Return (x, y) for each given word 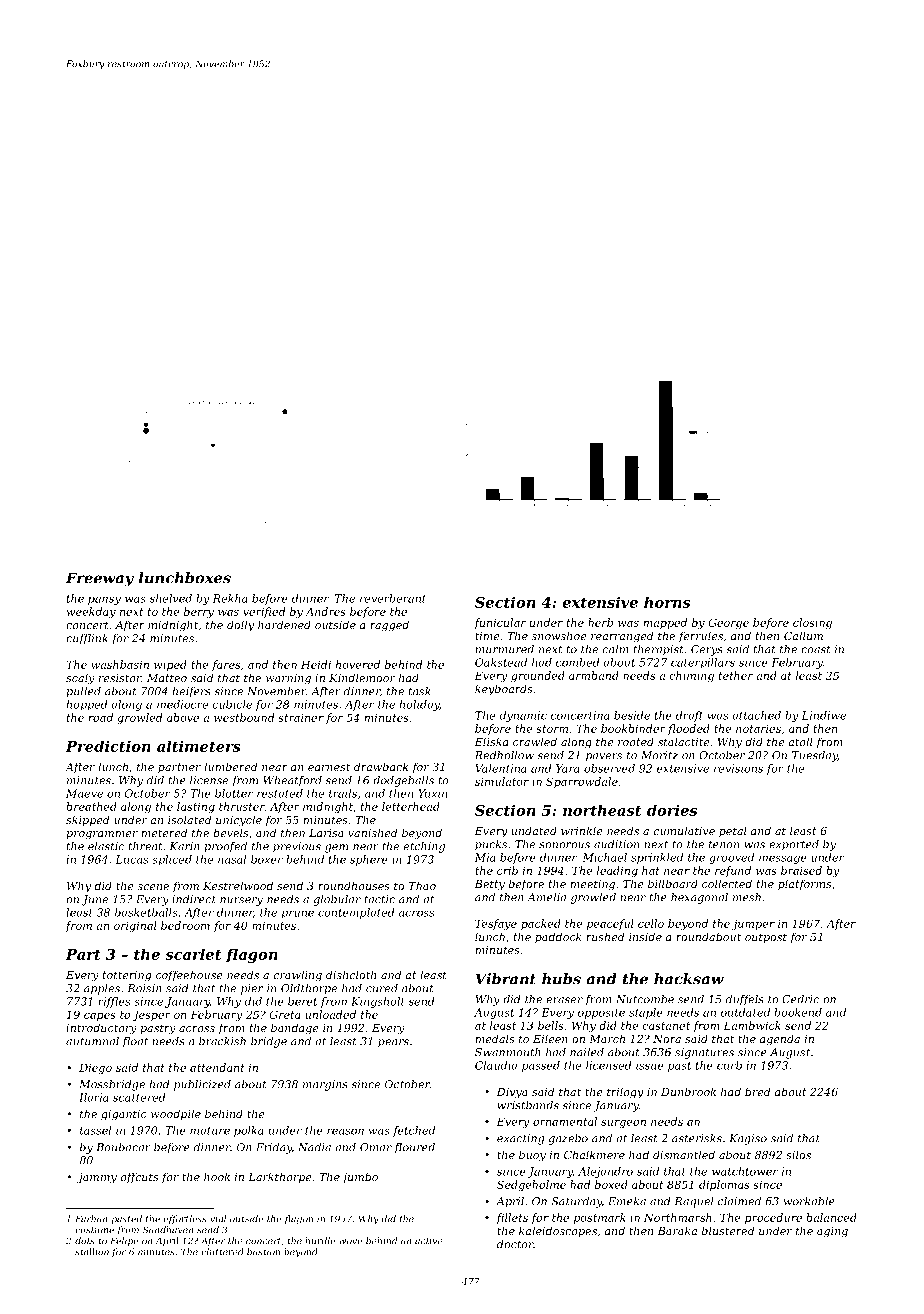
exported (794, 845)
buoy (532, 1156)
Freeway (100, 579)
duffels (745, 1000)
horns (667, 602)
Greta (285, 1014)
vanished (372, 832)
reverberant (393, 598)
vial (218, 1219)
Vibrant (506, 979)
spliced (172, 860)
